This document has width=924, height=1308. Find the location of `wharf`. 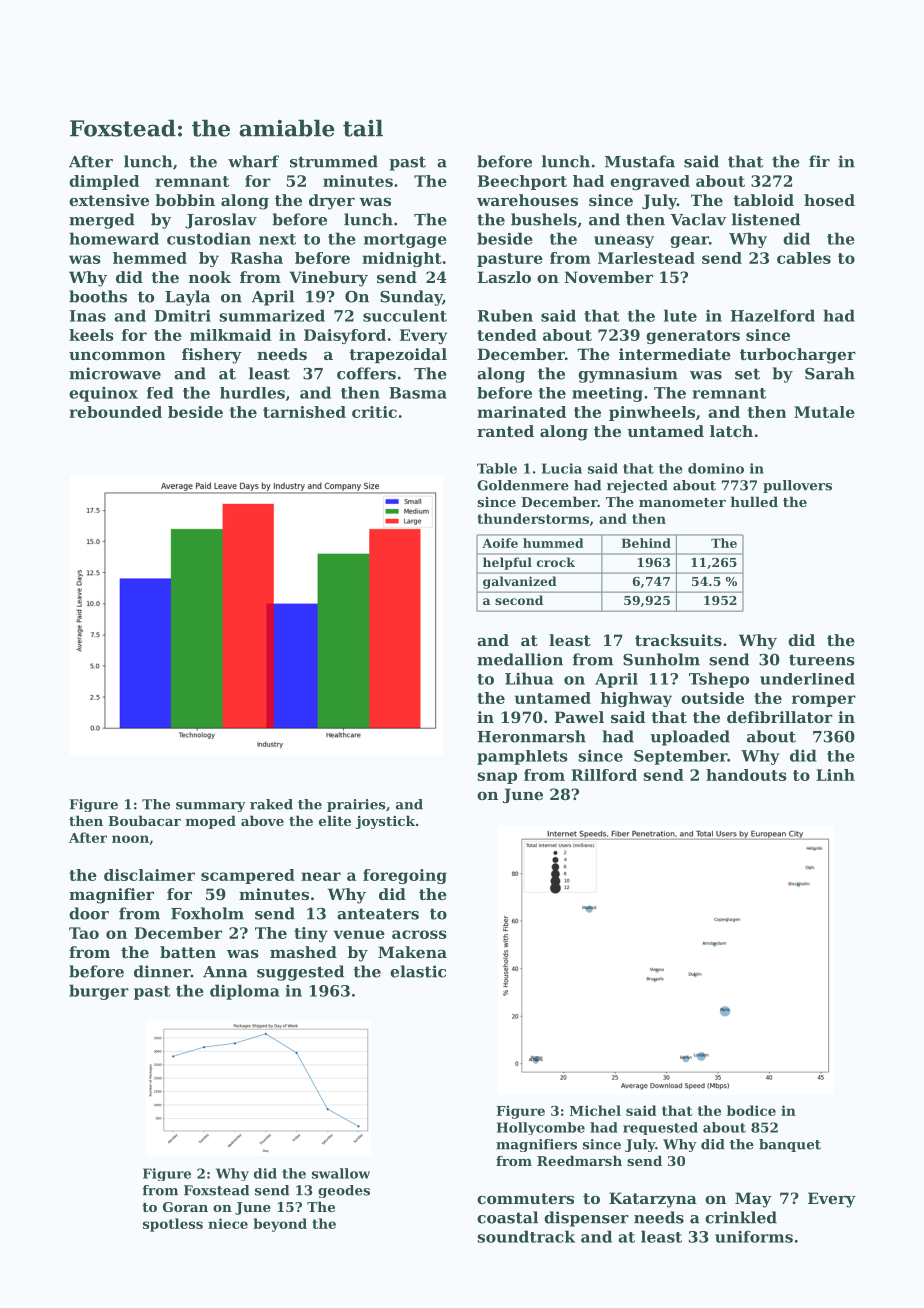

wharf is located at coordinates (253, 161).
